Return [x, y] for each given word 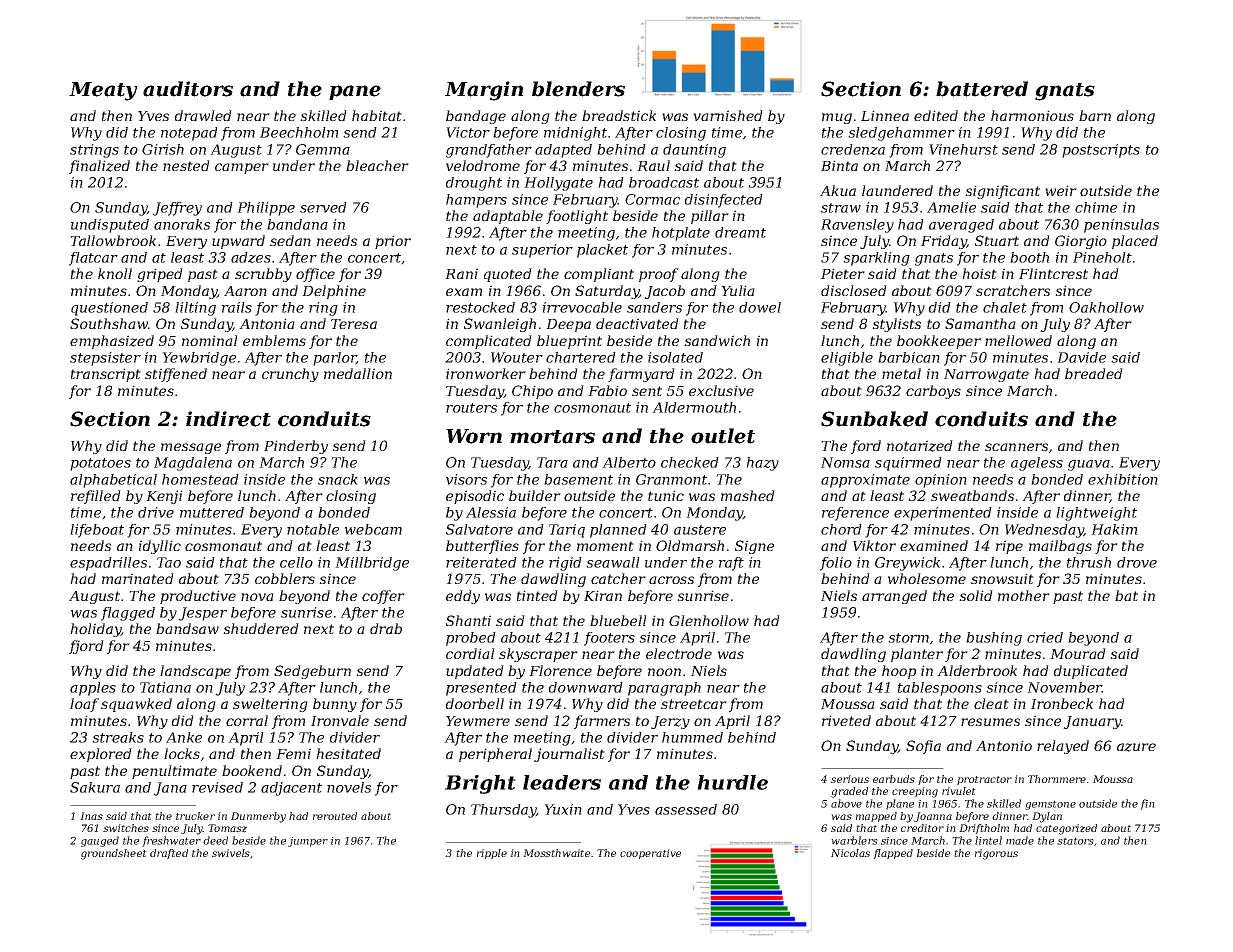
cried [1045, 637]
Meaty [103, 91]
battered [982, 89]
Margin [484, 91]
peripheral [495, 755]
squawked [136, 705]
